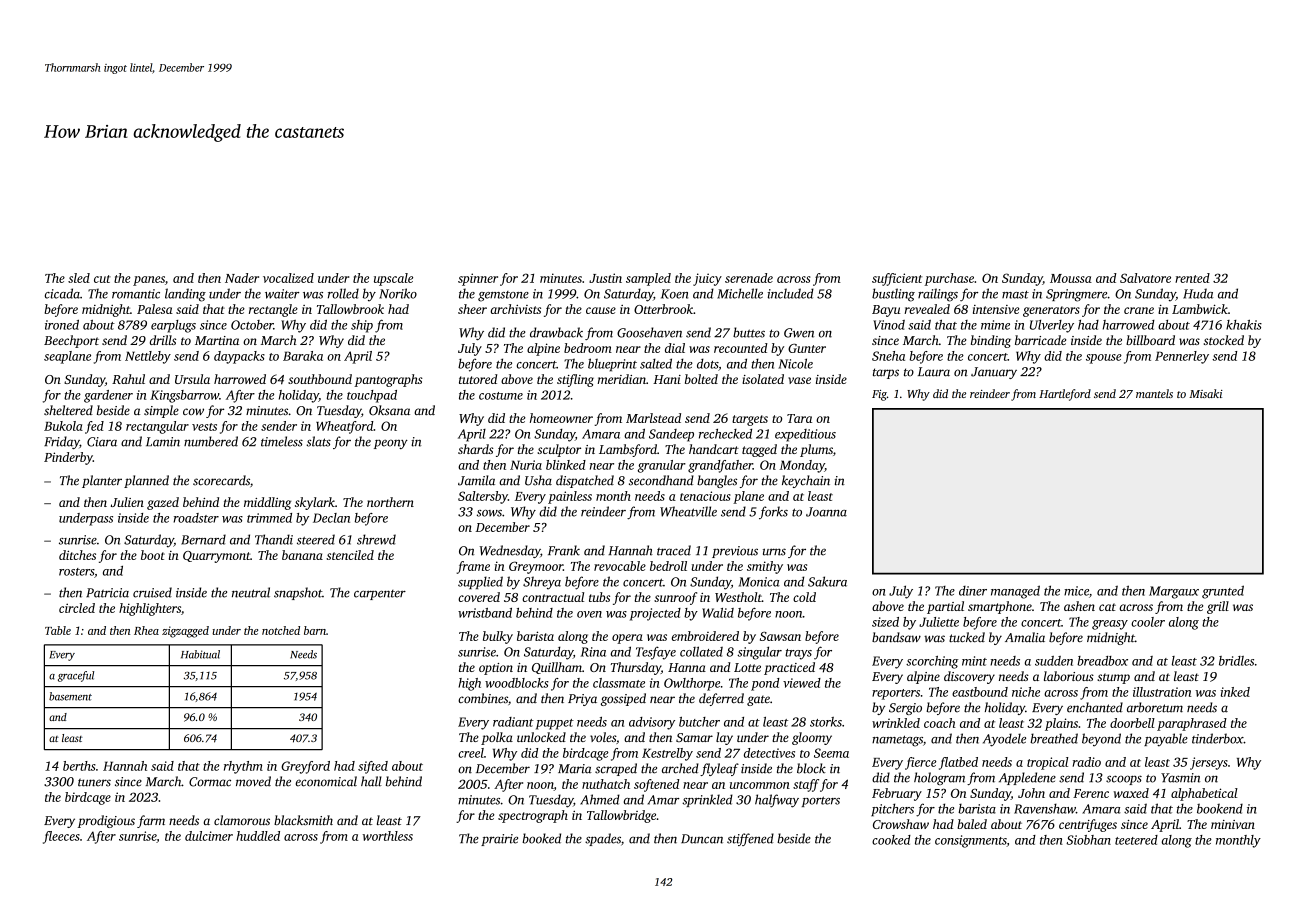  What do you see at coordinates (795, 363) in the page?
I see `Nicole` at bounding box center [795, 363].
